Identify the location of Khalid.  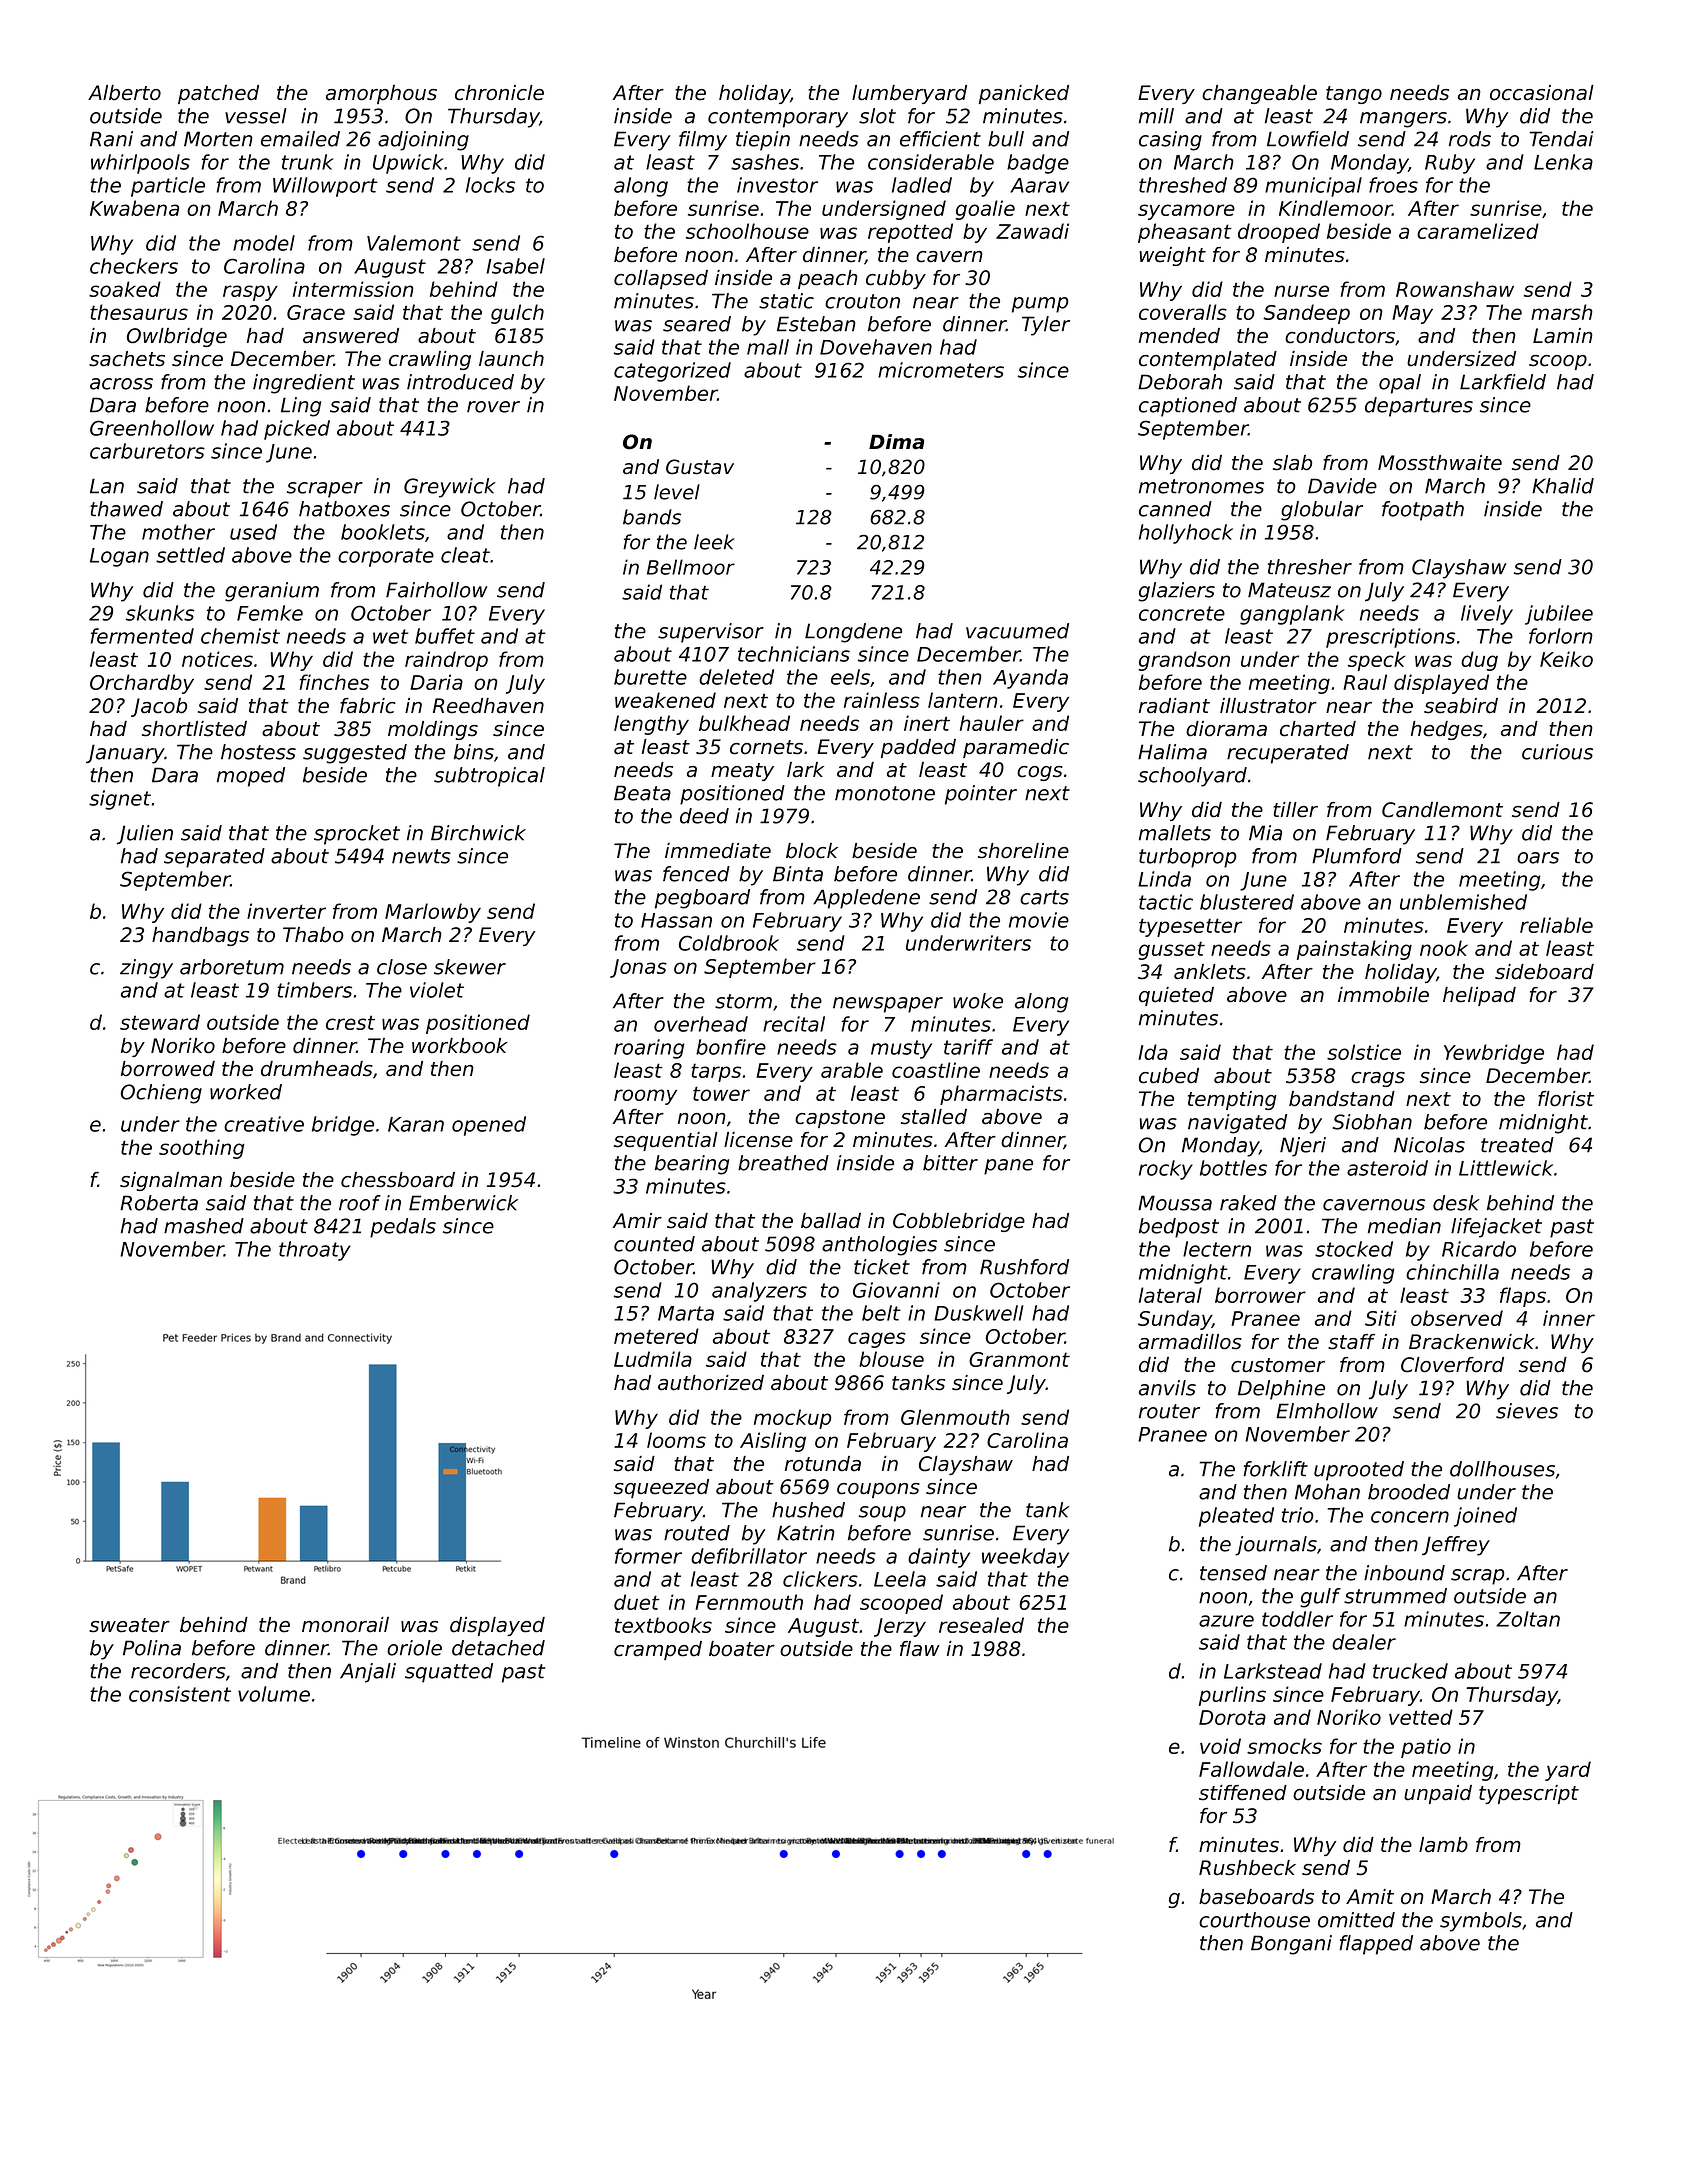
(1563, 486).
